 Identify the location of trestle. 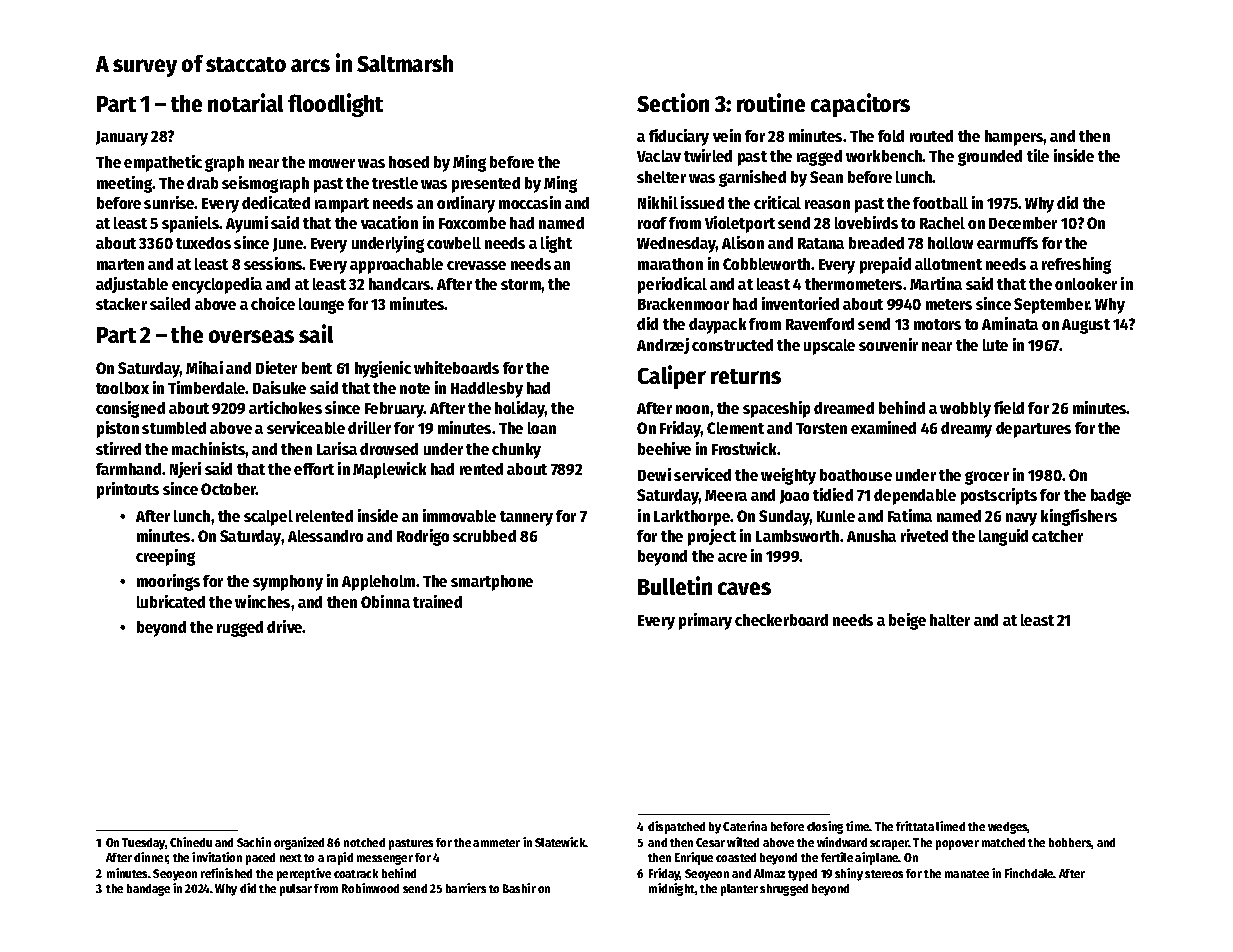
(395, 183).
